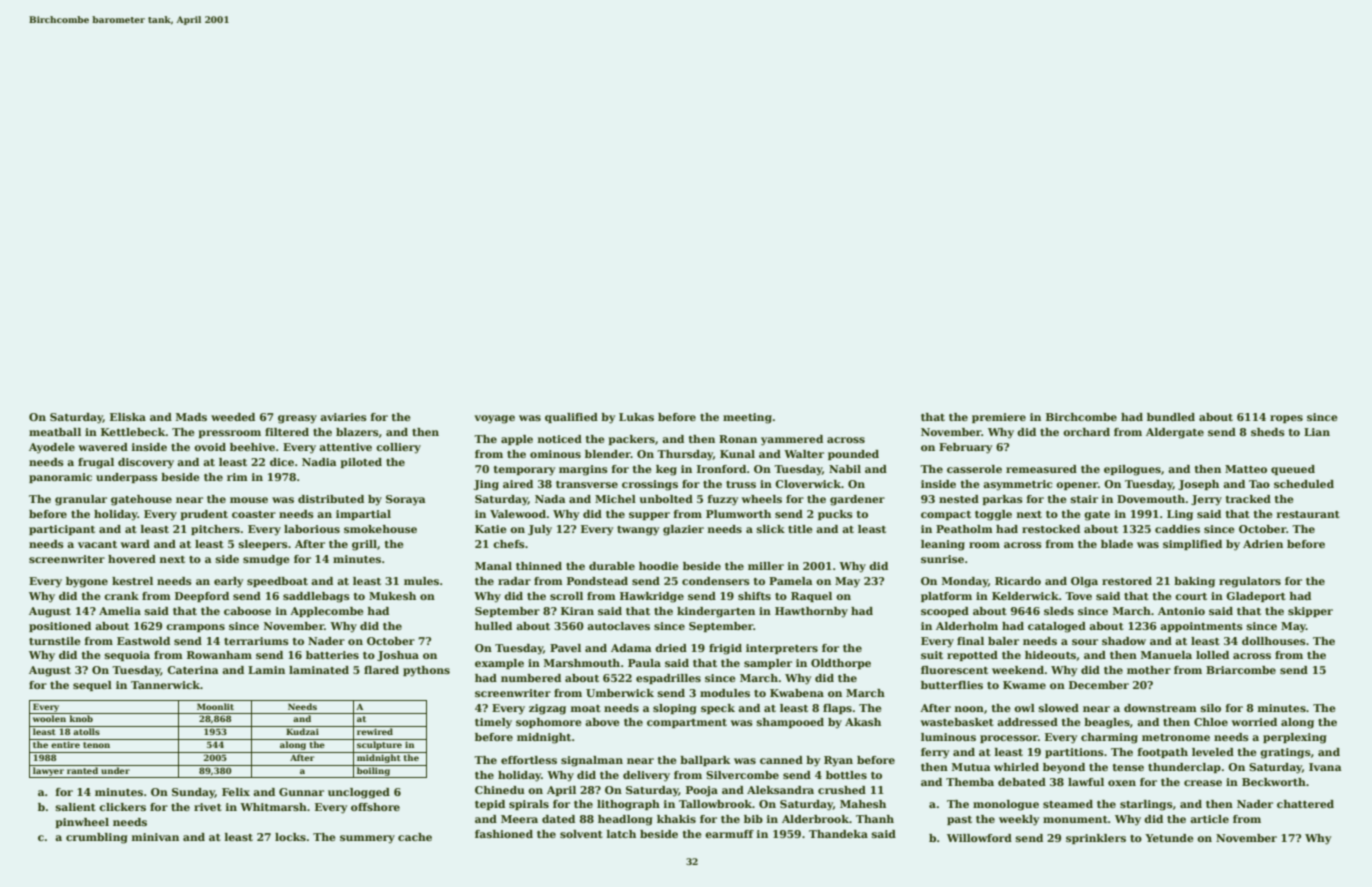  I want to click on minivan, so click(155, 837).
